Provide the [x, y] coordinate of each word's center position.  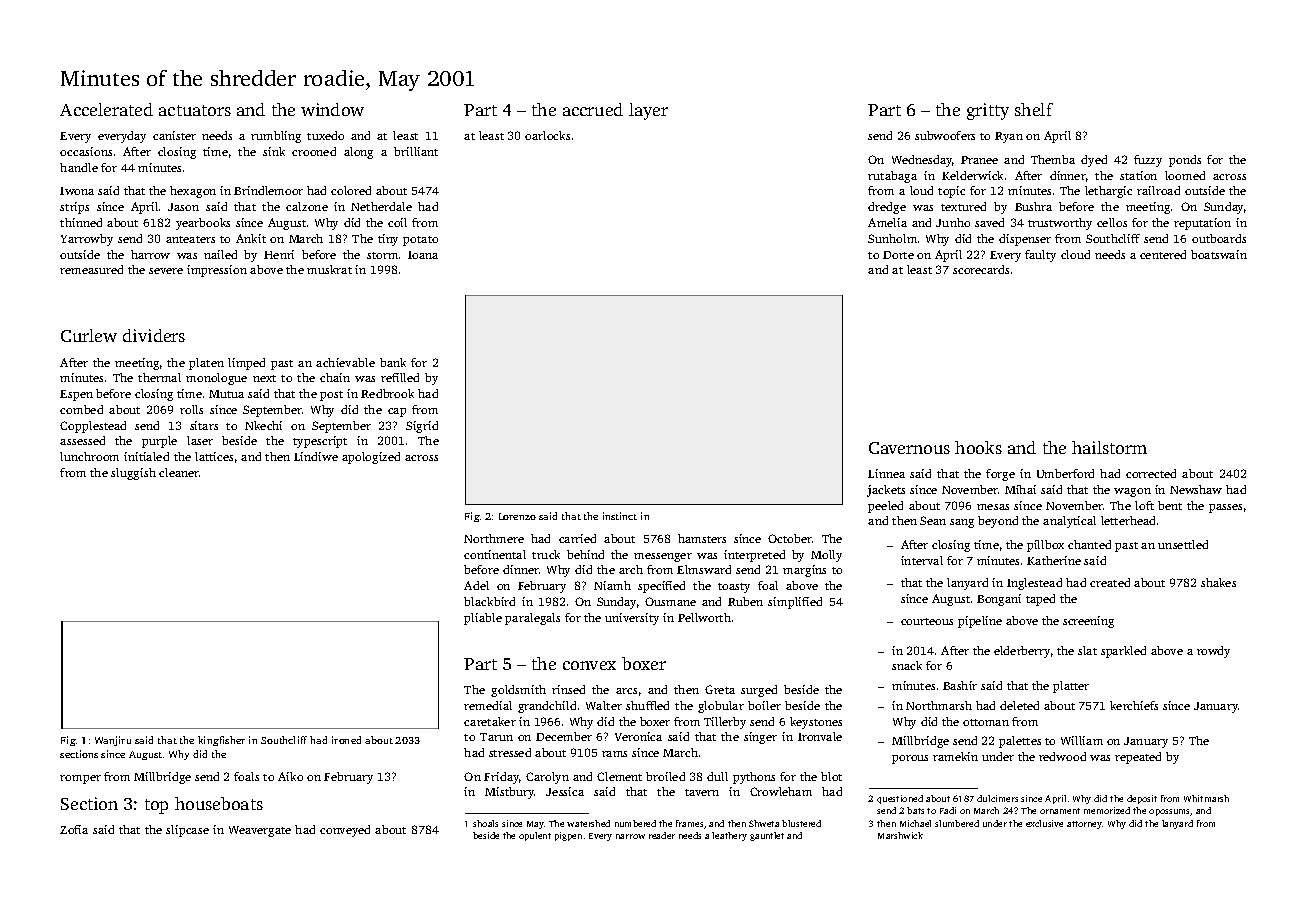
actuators [195, 110]
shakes [1218, 582]
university [632, 619]
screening [1088, 622]
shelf [1034, 109]
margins [804, 571]
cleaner [179, 472]
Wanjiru [113, 741]
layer [648, 111]
